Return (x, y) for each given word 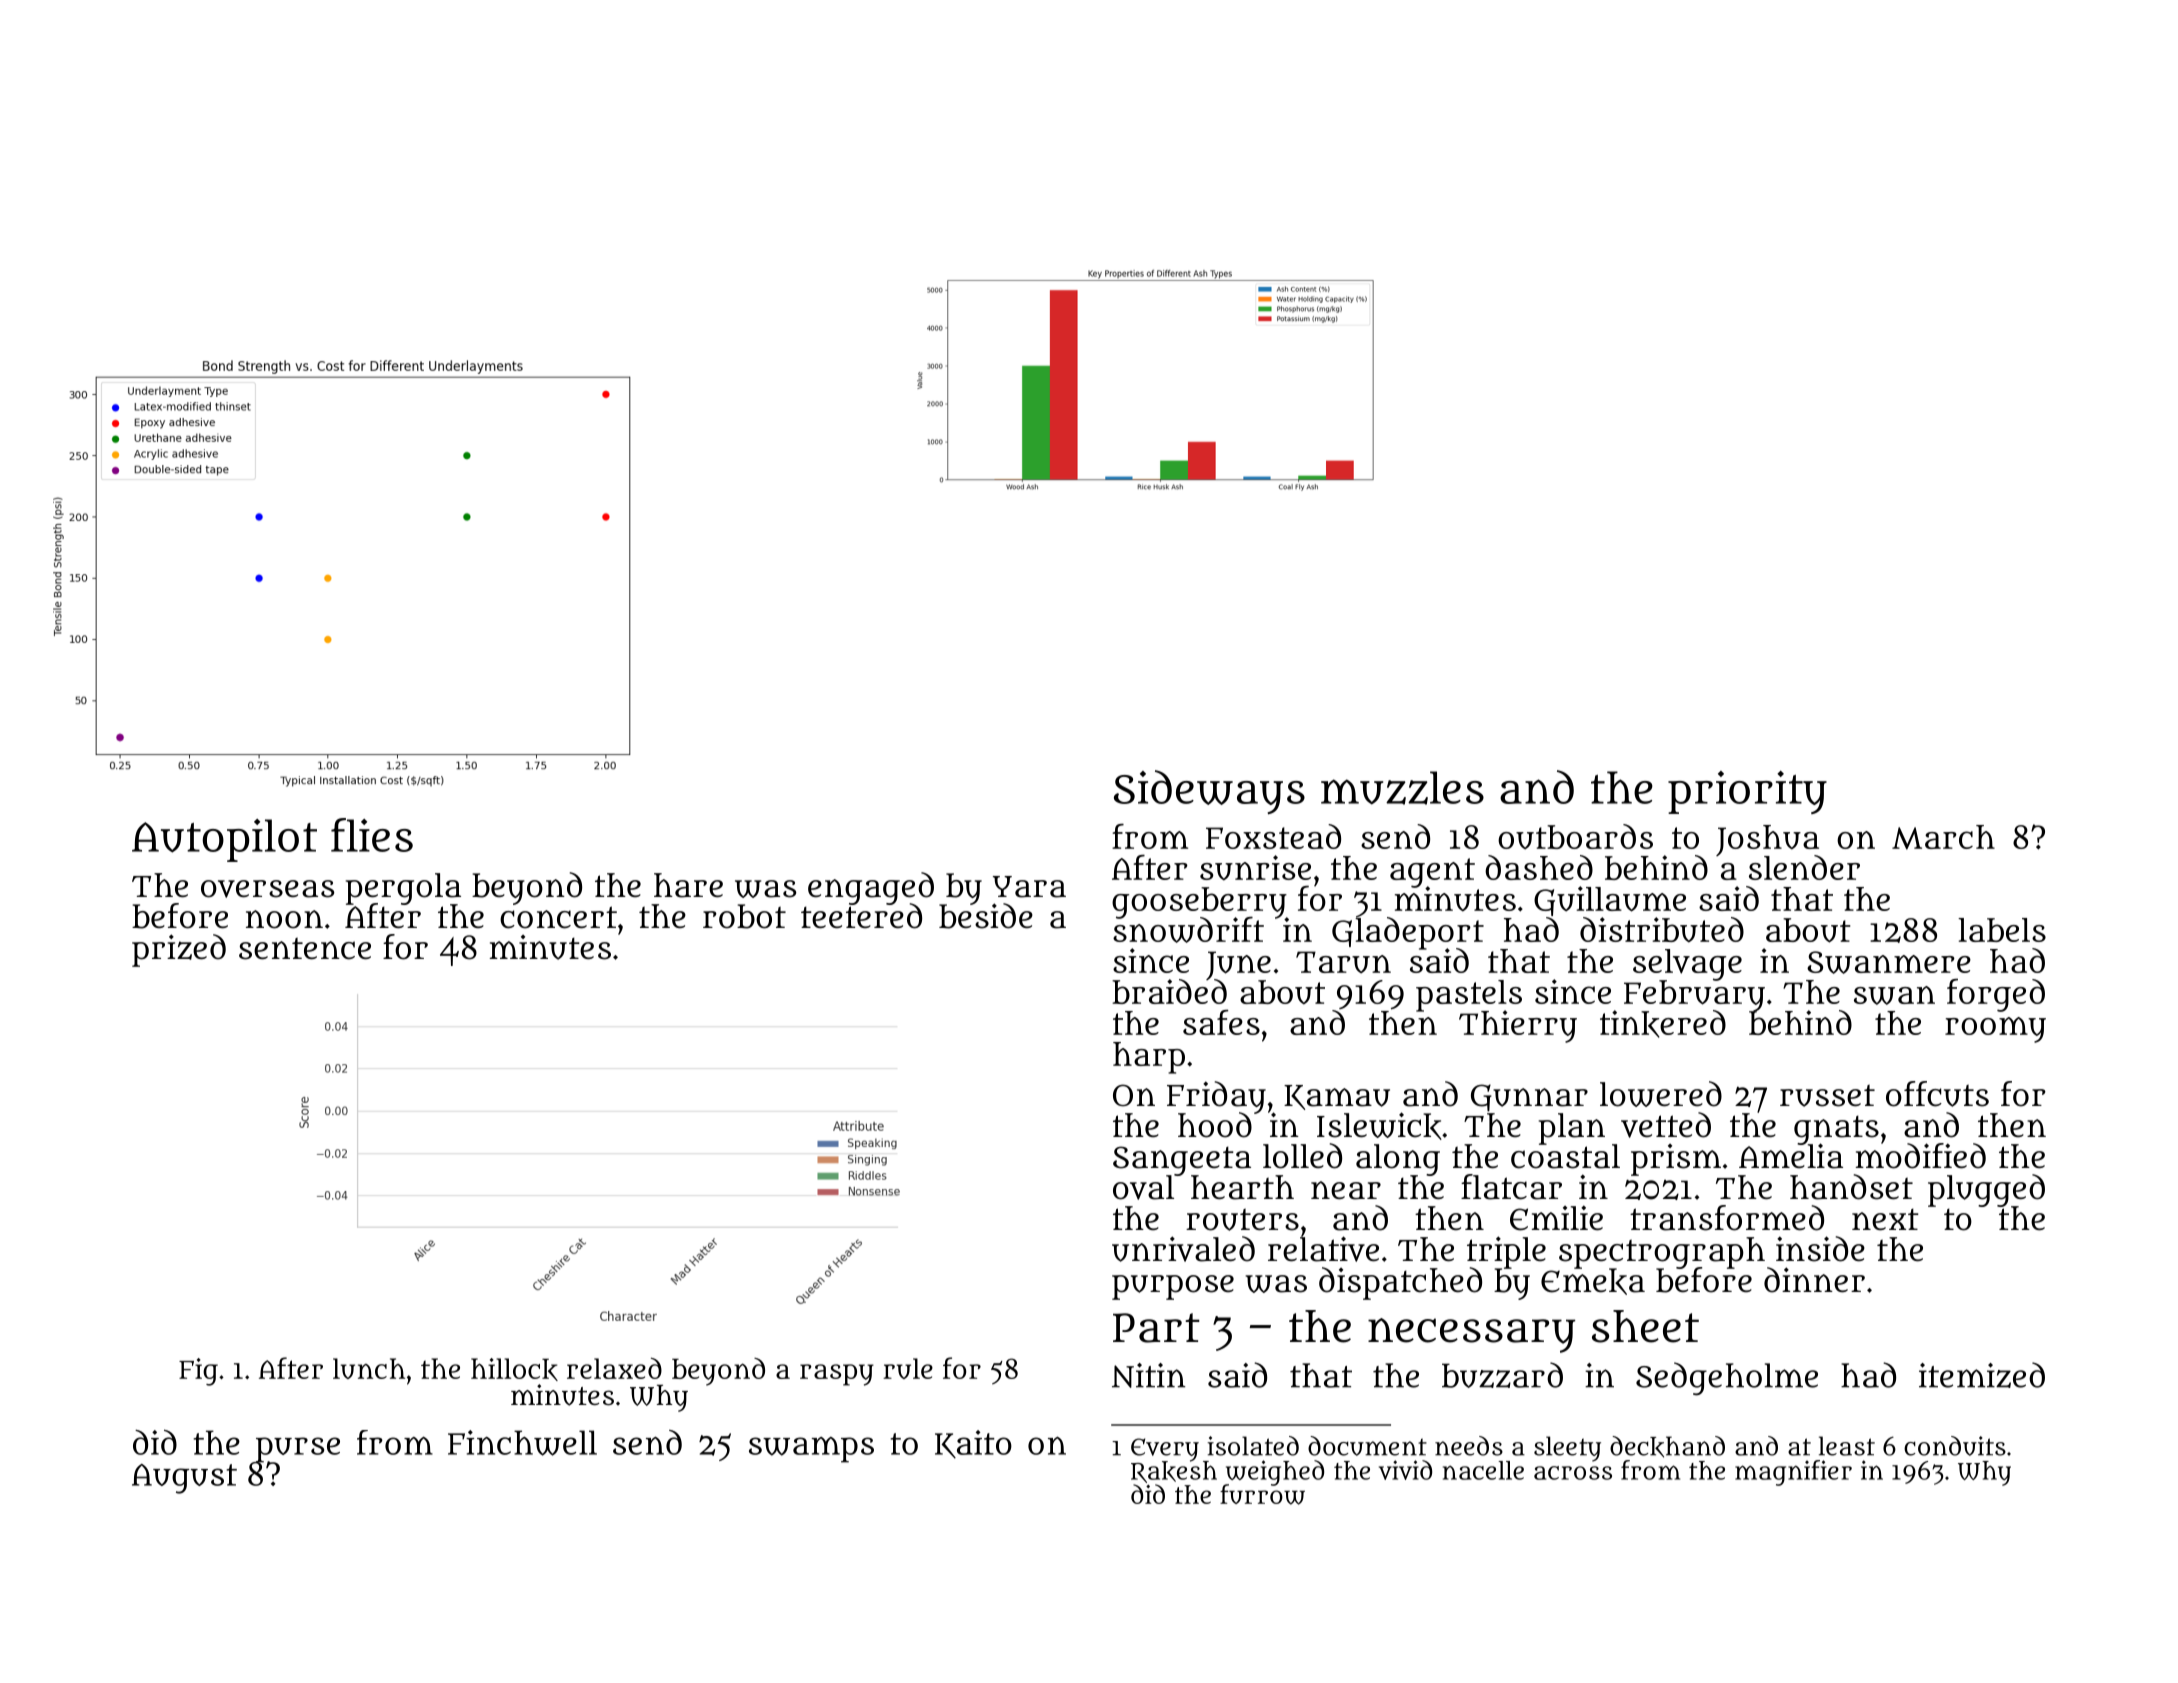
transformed (1727, 1218)
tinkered (1663, 1024)
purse (298, 1449)
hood (1215, 1125)
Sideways (1209, 792)
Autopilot (224, 840)
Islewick (1379, 1126)
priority (1747, 792)
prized (179, 950)
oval (1143, 1188)
